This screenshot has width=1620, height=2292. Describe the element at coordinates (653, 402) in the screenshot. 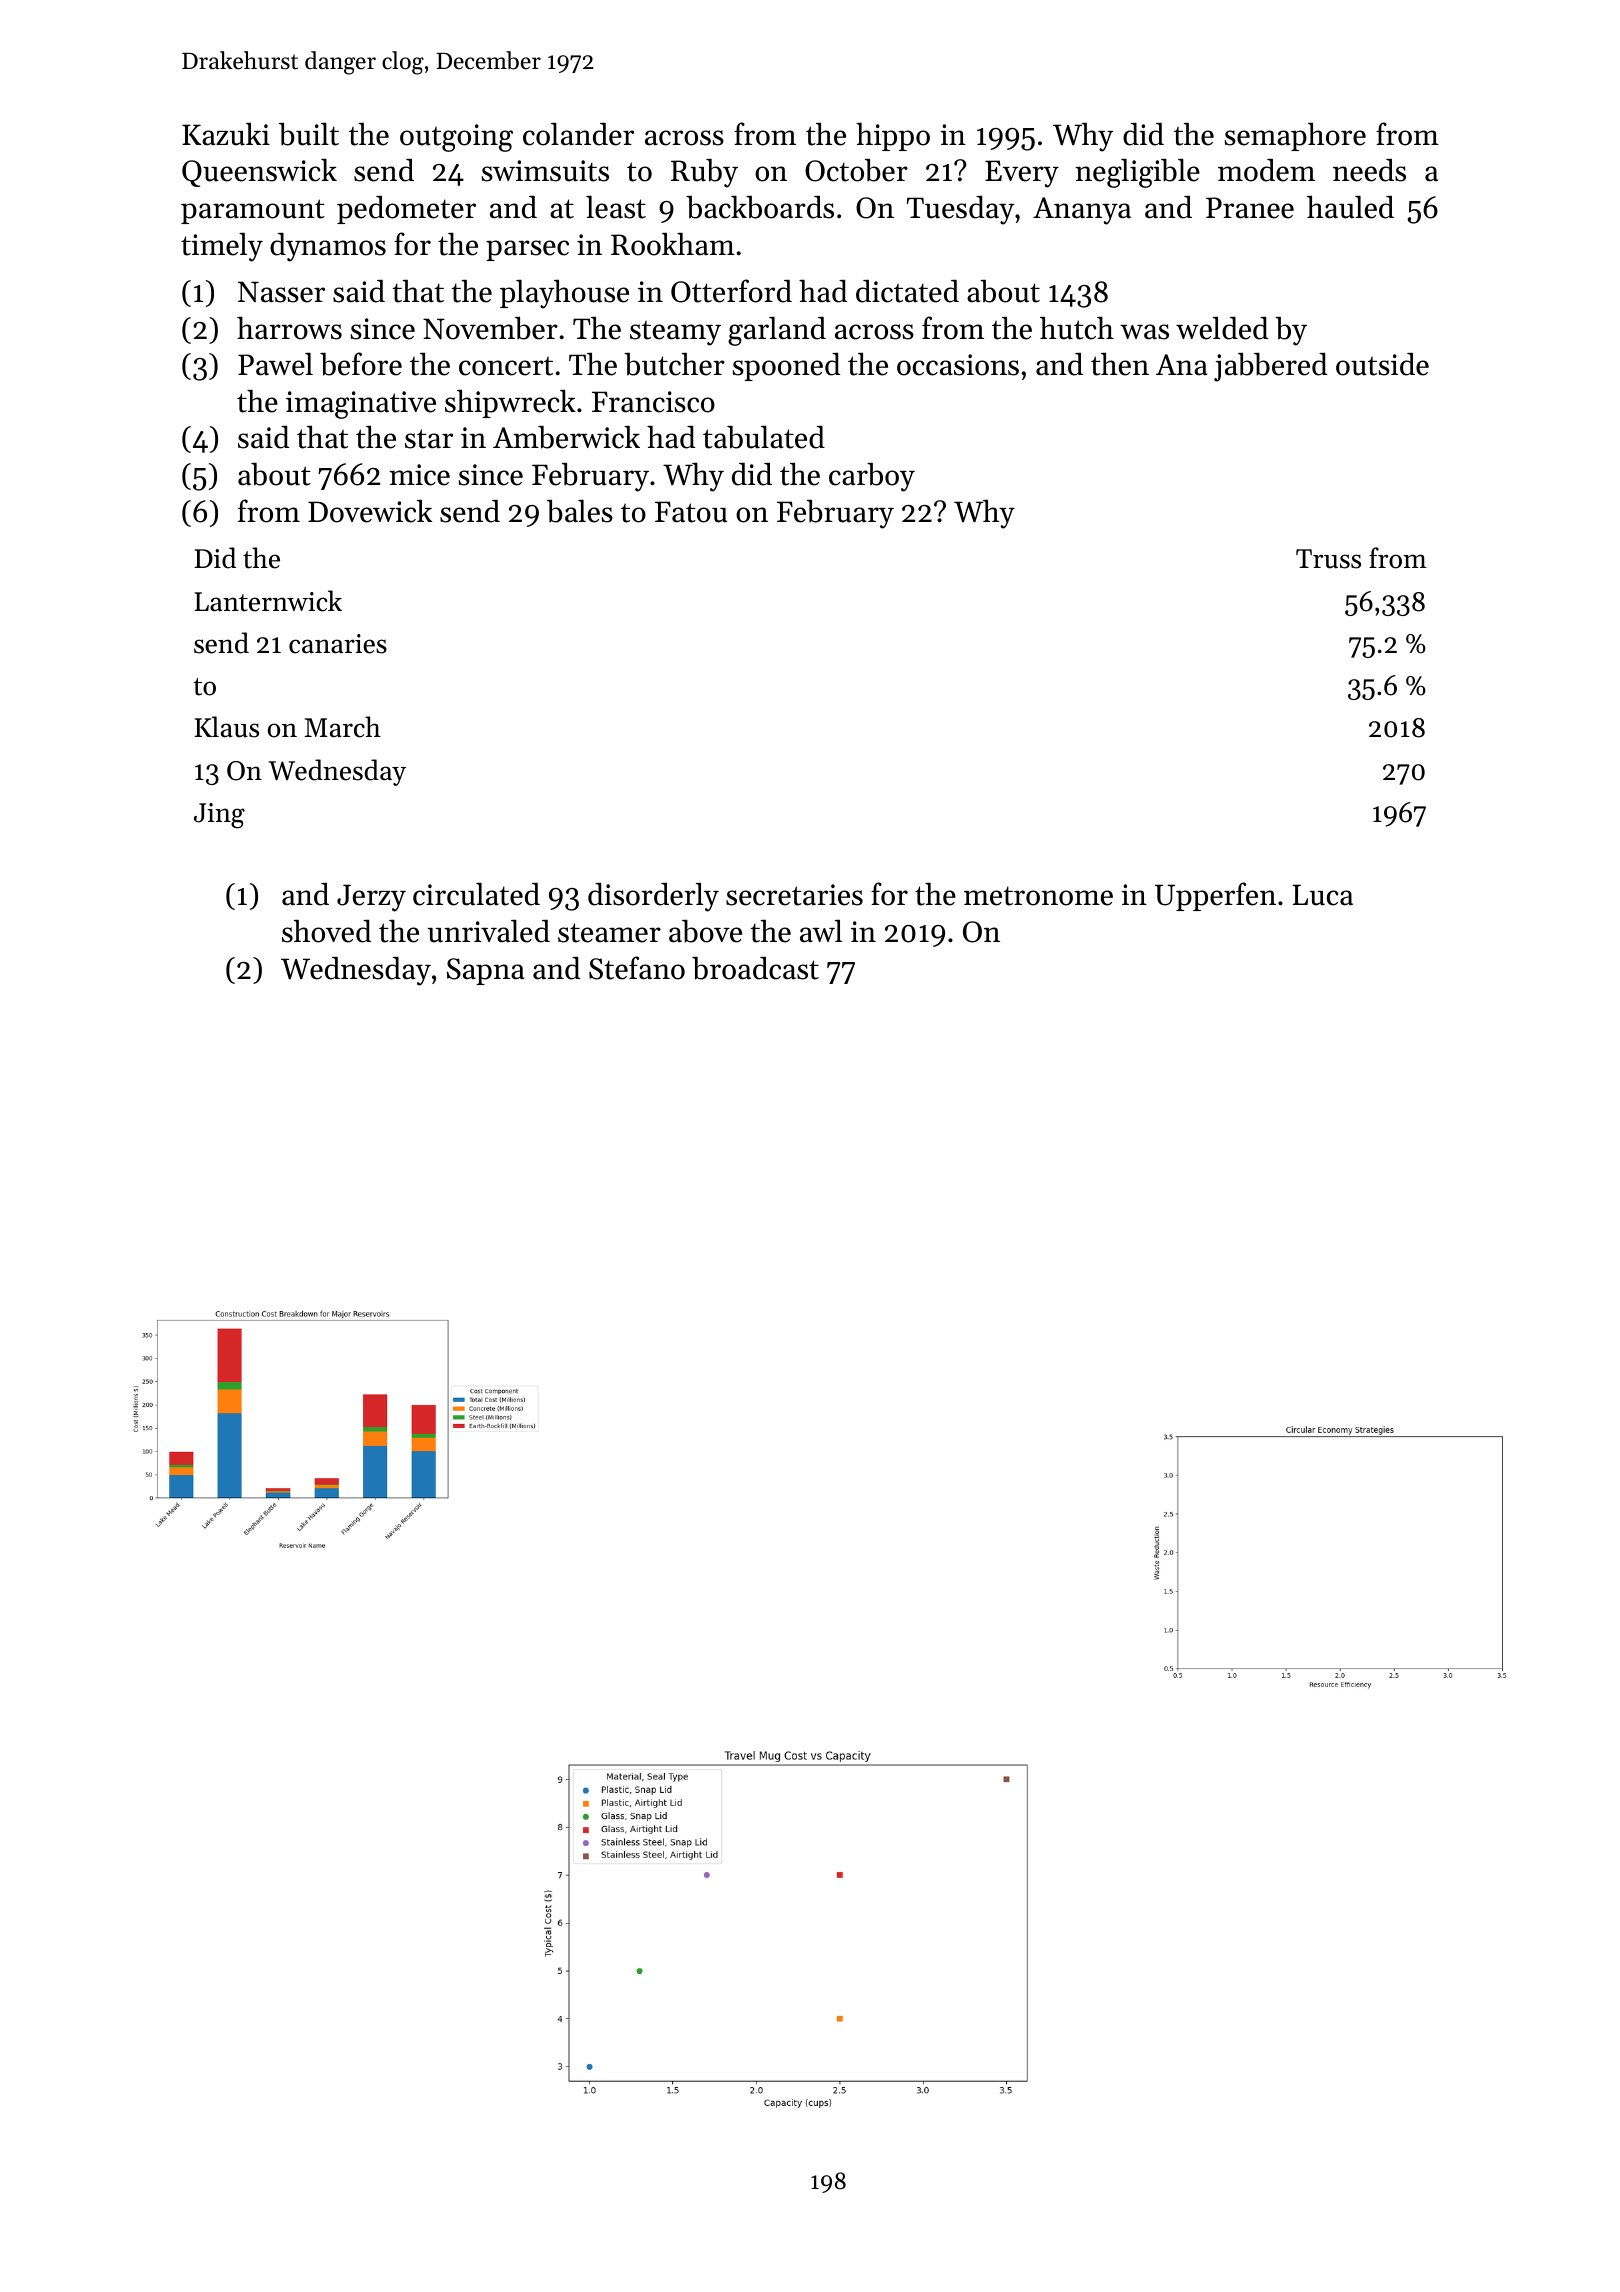

I see `Francisco` at that location.
